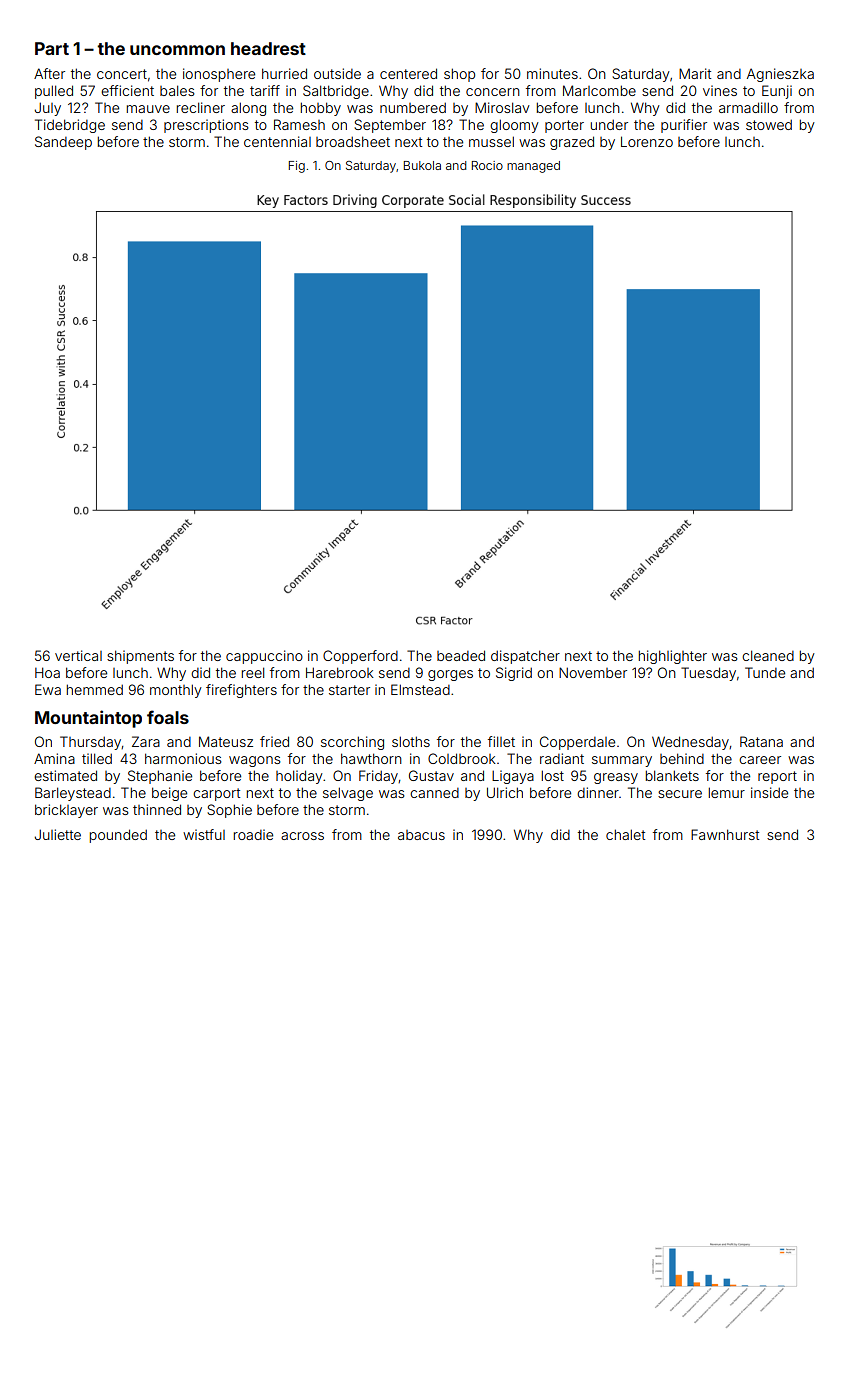 This document has height=1400, width=849. I want to click on estimated, so click(65, 775).
